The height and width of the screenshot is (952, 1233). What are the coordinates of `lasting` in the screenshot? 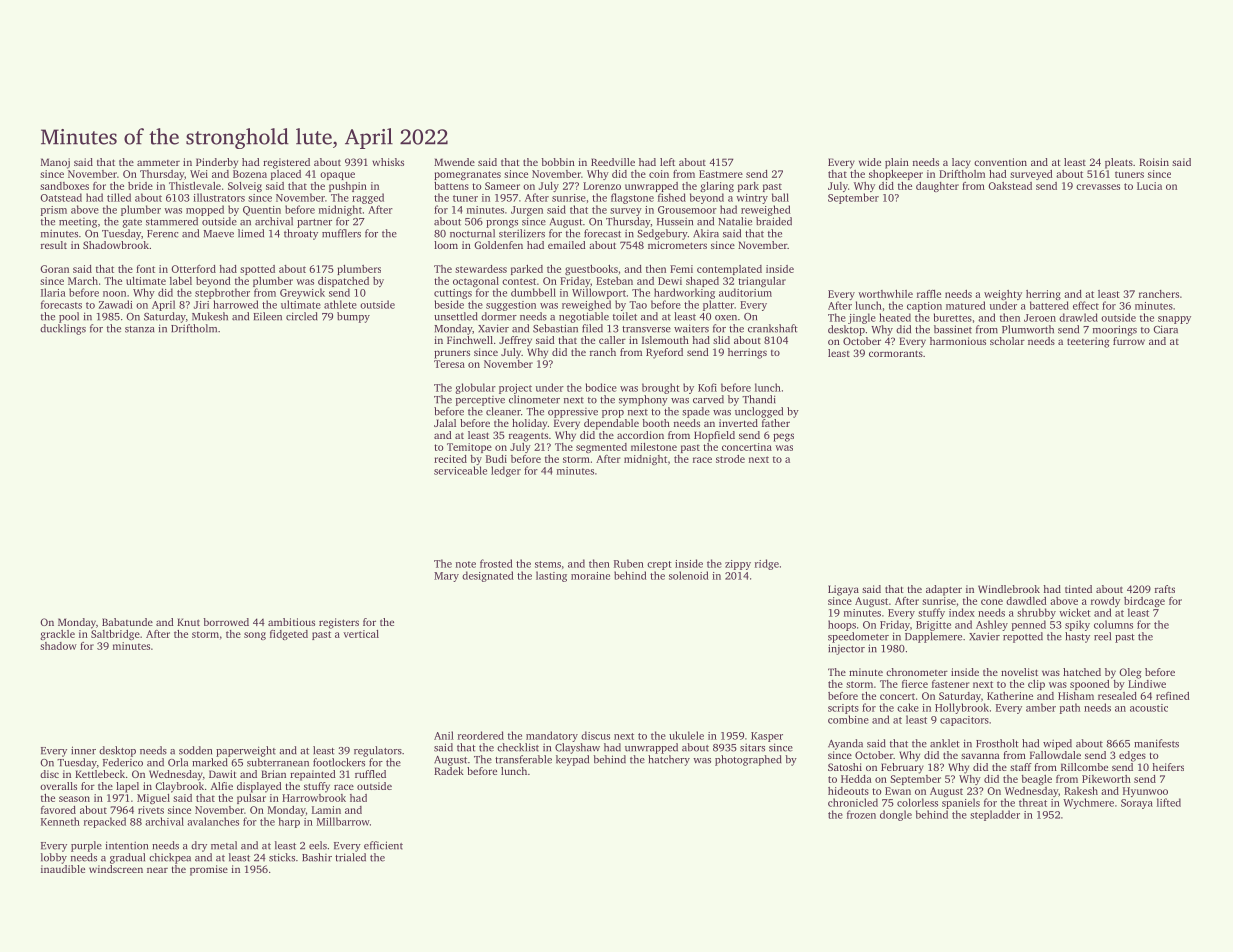 It's located at (551, 576).
